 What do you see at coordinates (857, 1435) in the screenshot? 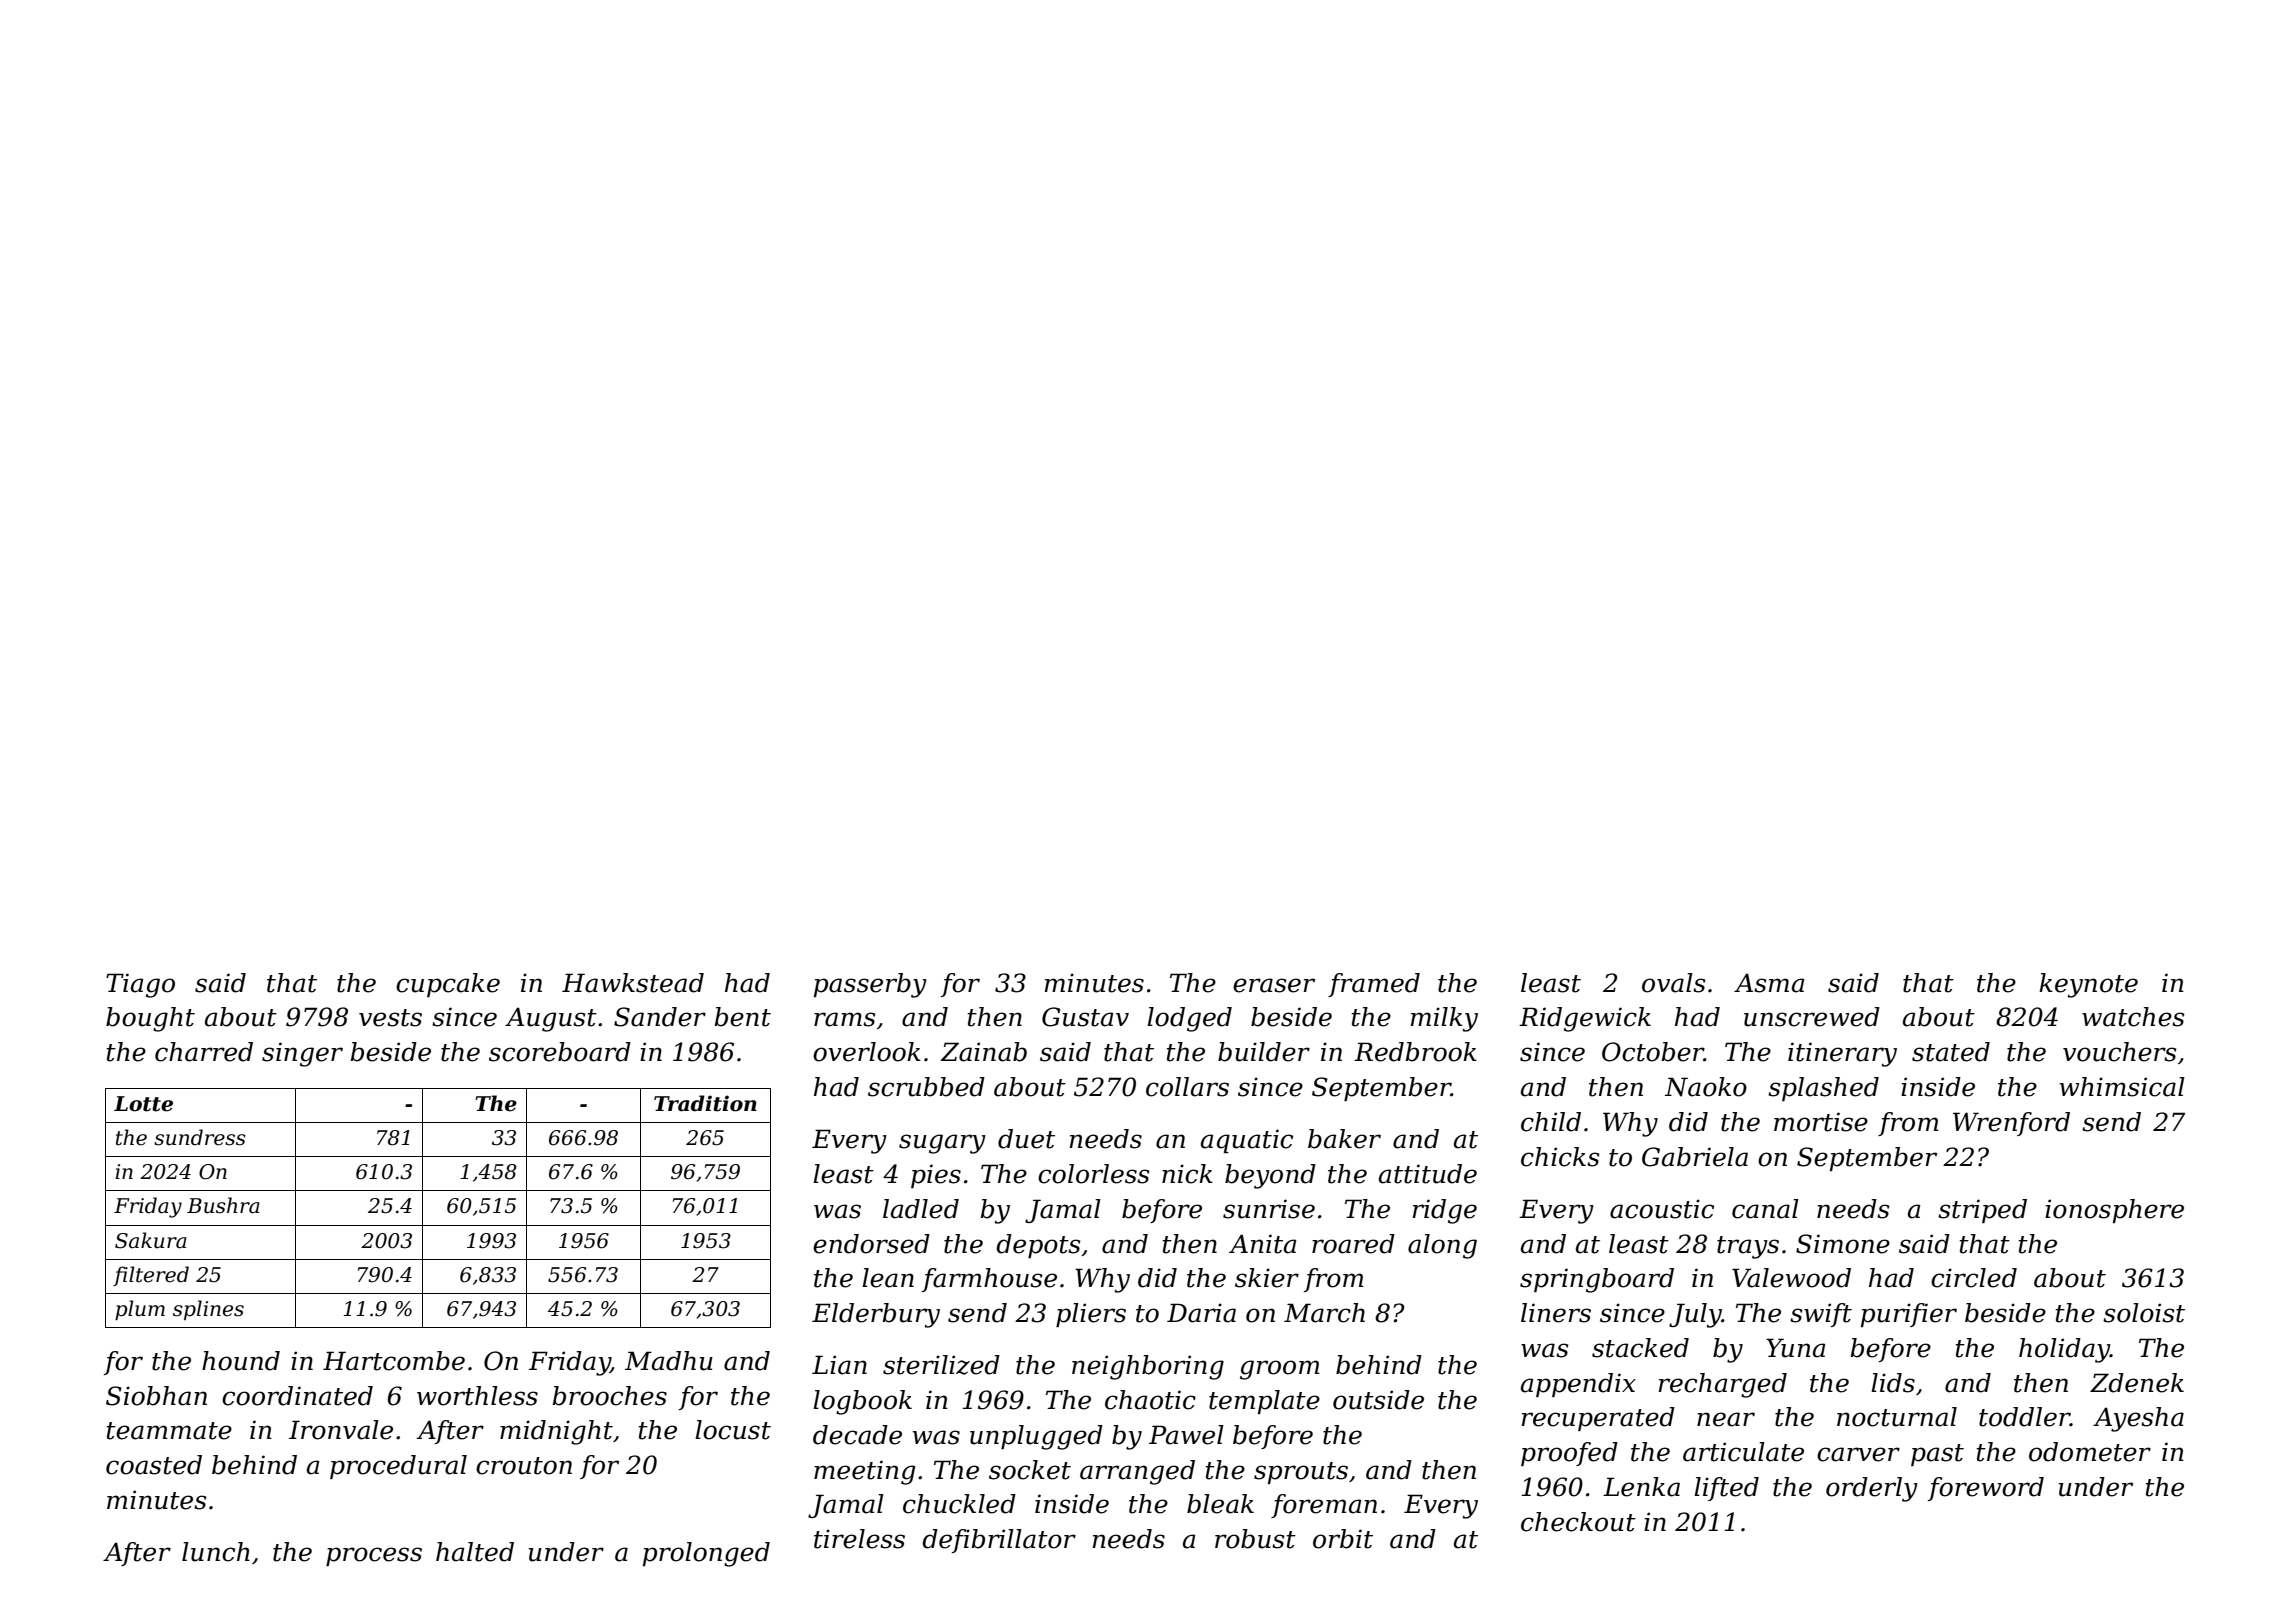
I see `decade` at bounding box center [857, 1435].
